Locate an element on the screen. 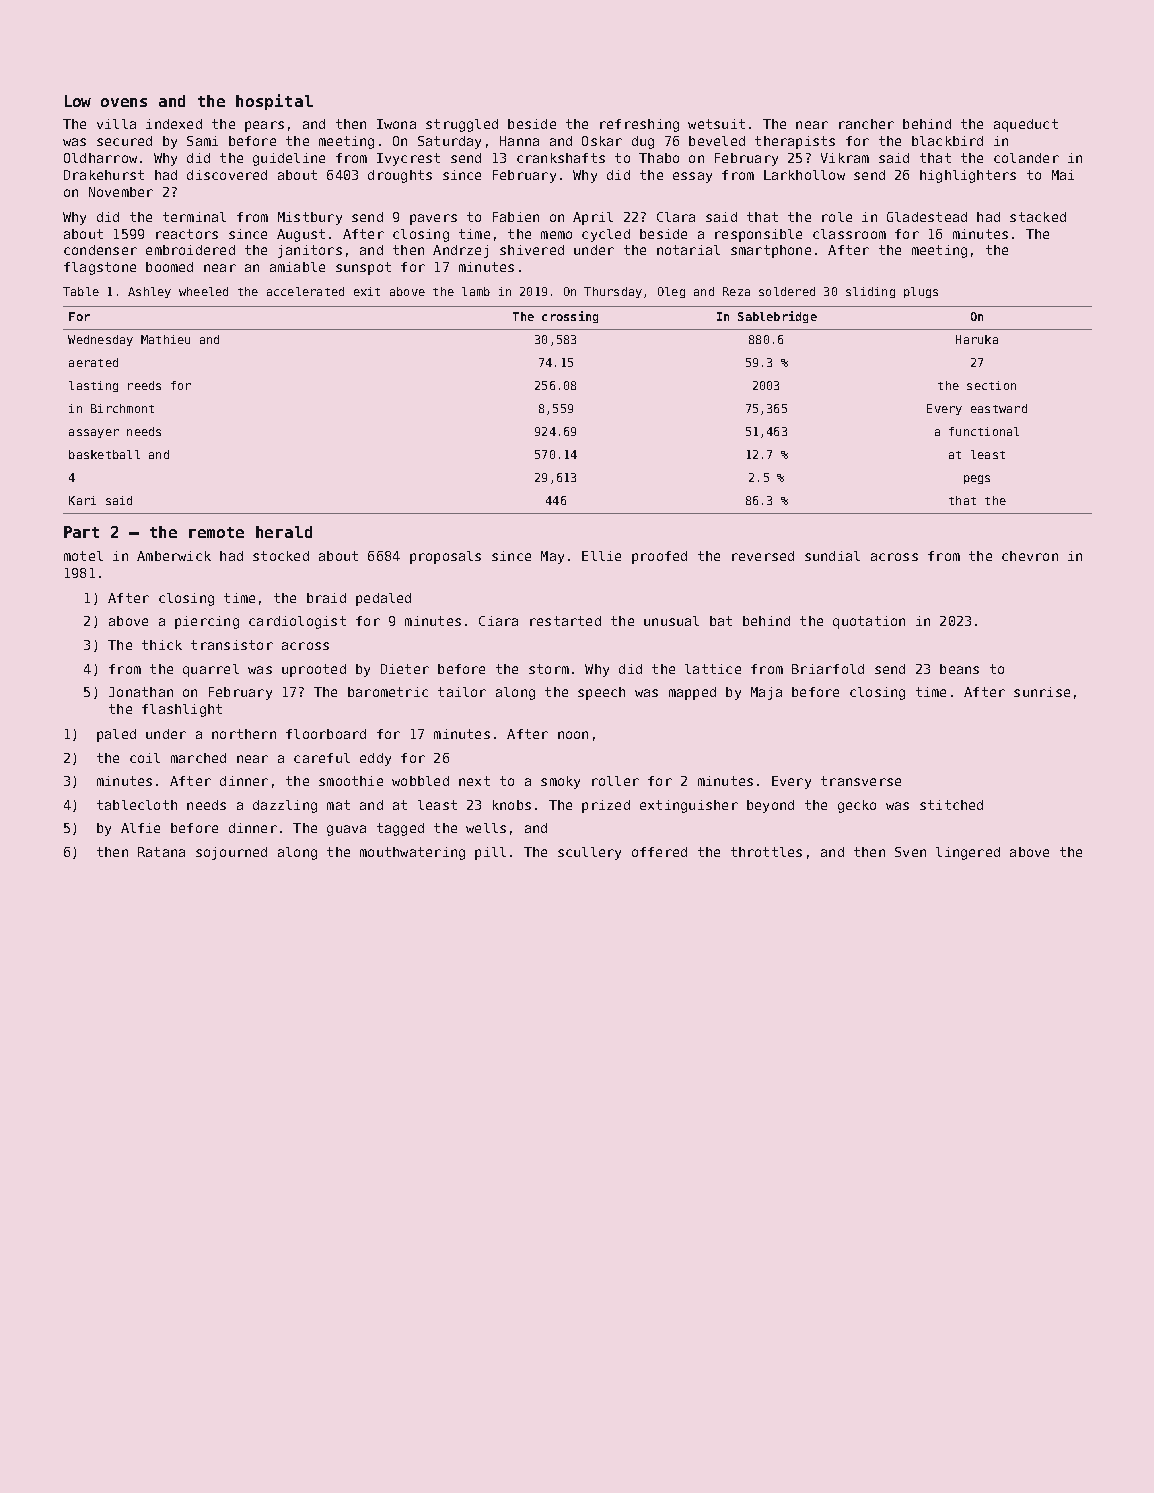 The image size is (1154, 1493). Gladestead is located at coordinates (927, 217).
